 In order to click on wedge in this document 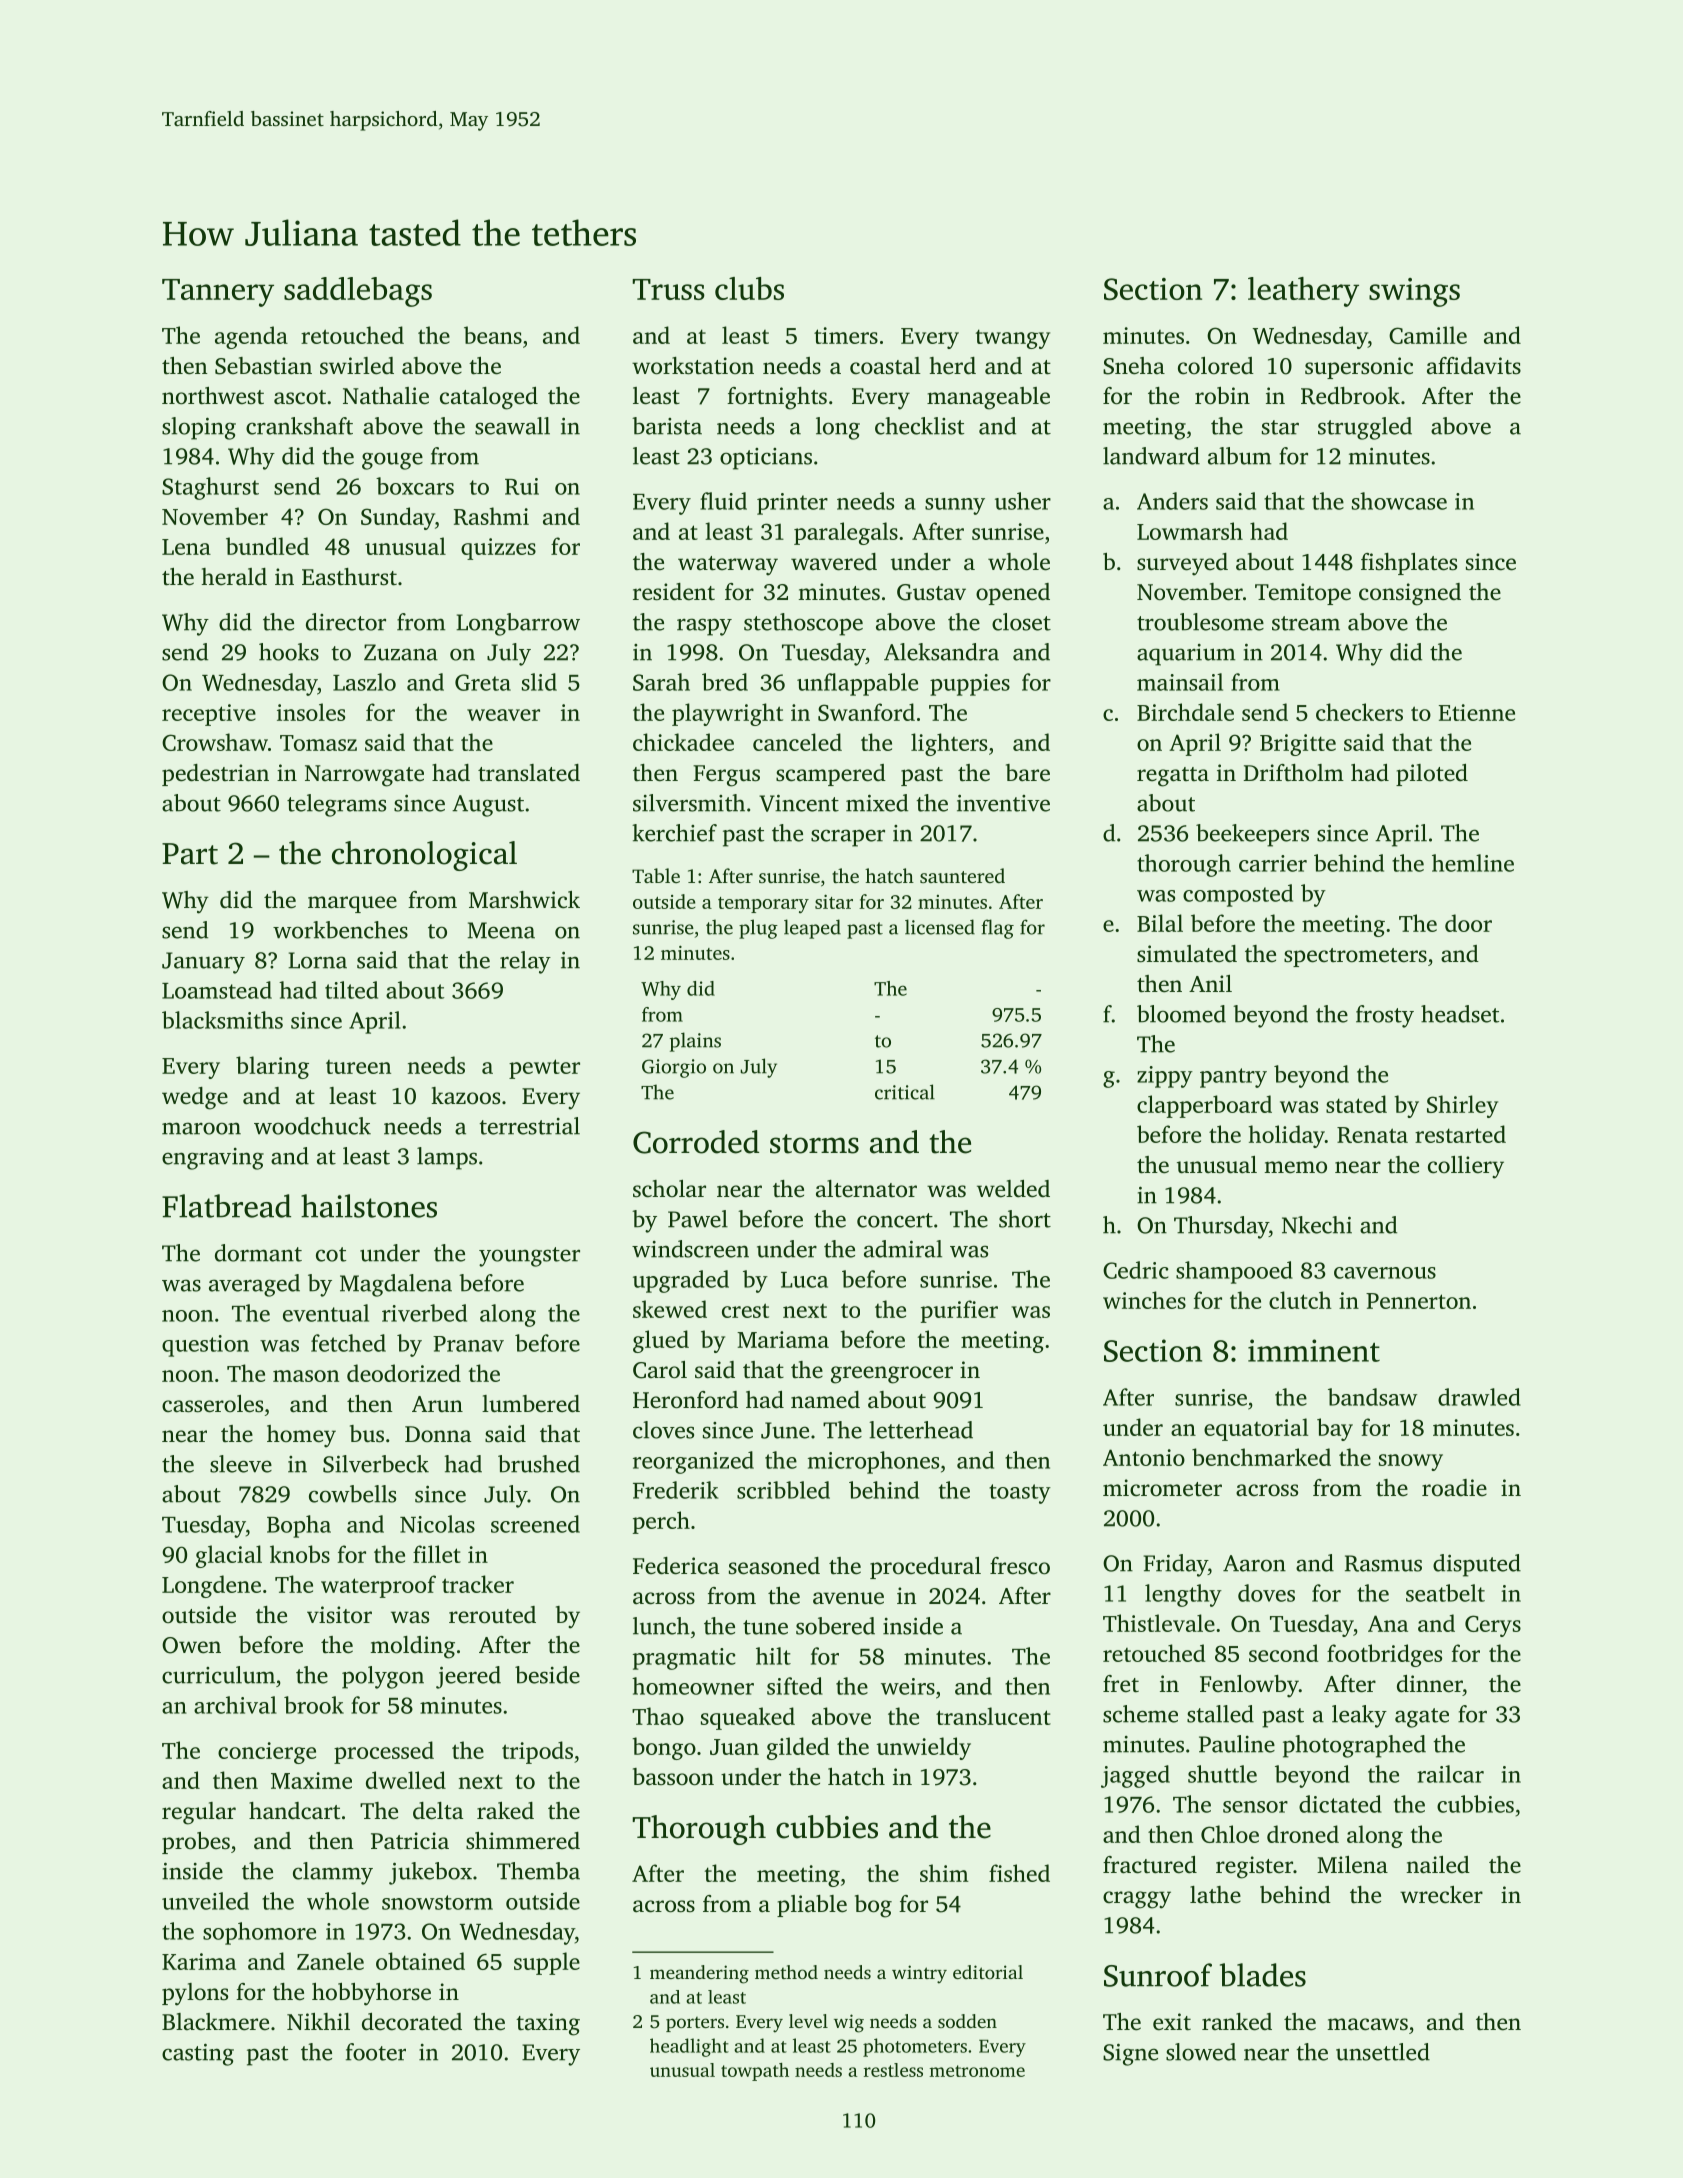, I will do `click(195, 1098)`.
